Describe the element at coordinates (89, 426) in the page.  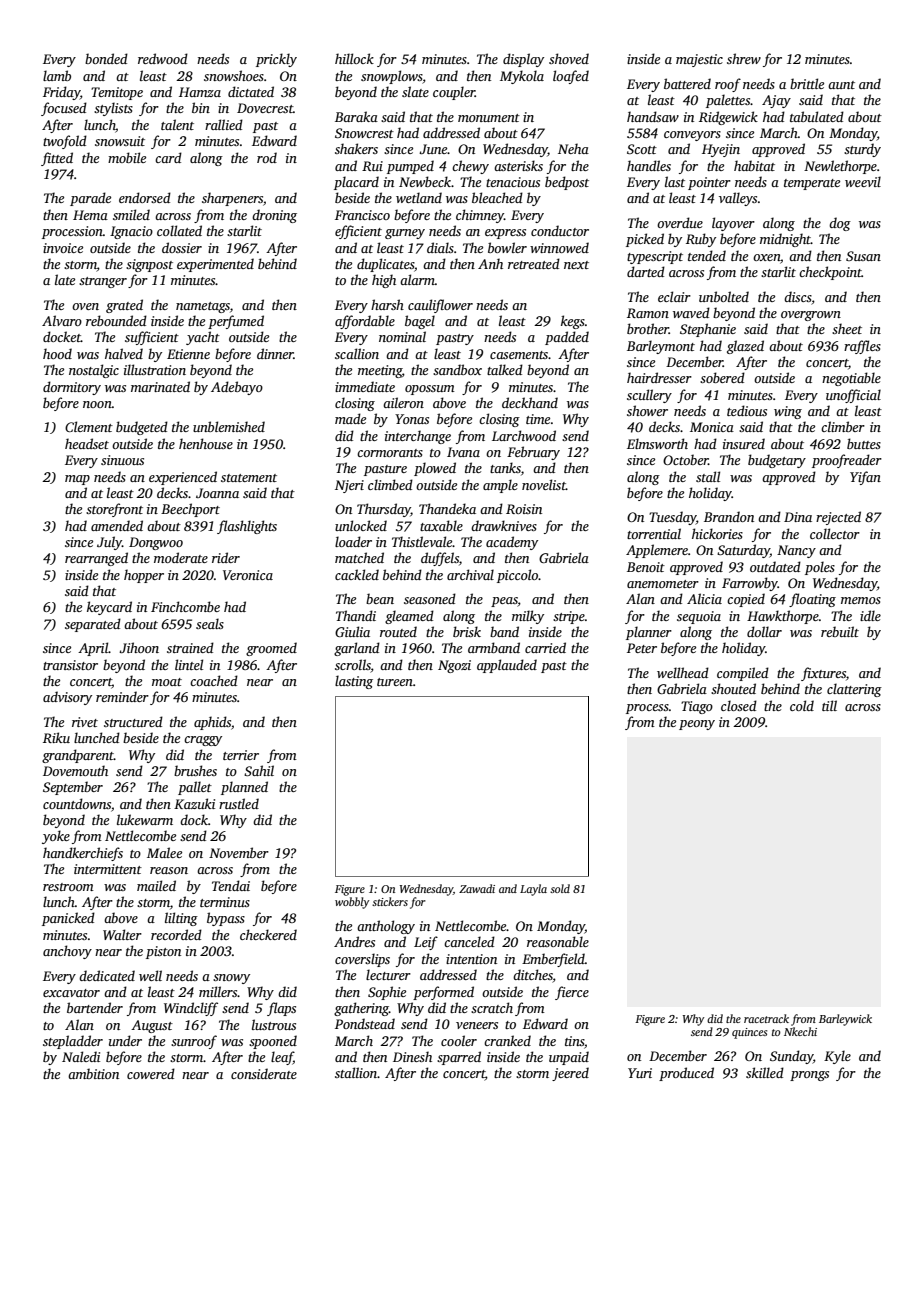
I see `Clement` at that location.
